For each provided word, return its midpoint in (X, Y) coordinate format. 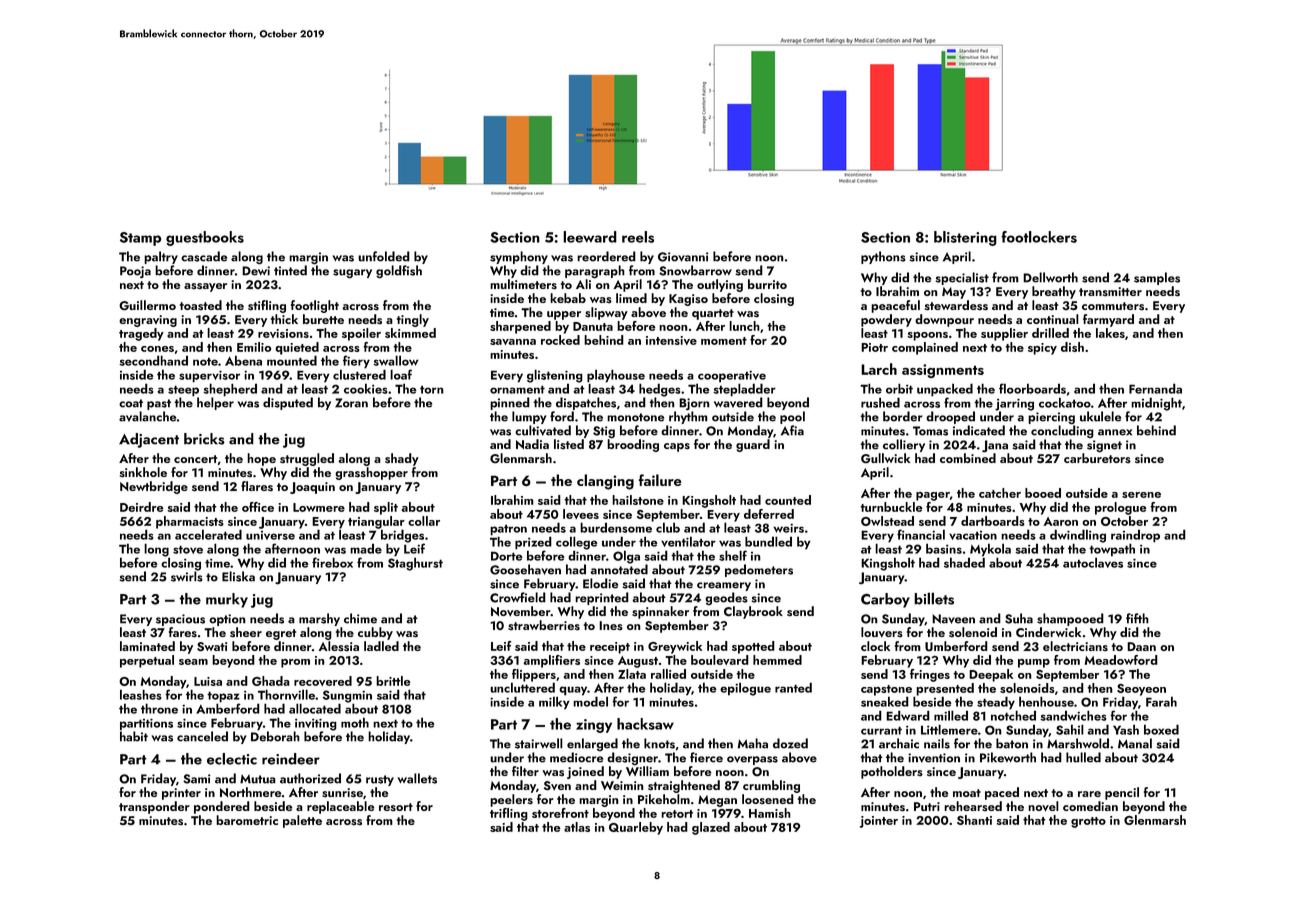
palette (302, 821)
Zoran (351, 403)
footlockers (1039, 237)
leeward (590, 237)
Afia (792, 430)
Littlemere (949, 729)
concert (195, 459)
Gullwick (885, 458)
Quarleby (636, 828)
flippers (534, 675)
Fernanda (1155, 388)
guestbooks (205, 238)
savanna (513, 342)
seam (193, 662)
